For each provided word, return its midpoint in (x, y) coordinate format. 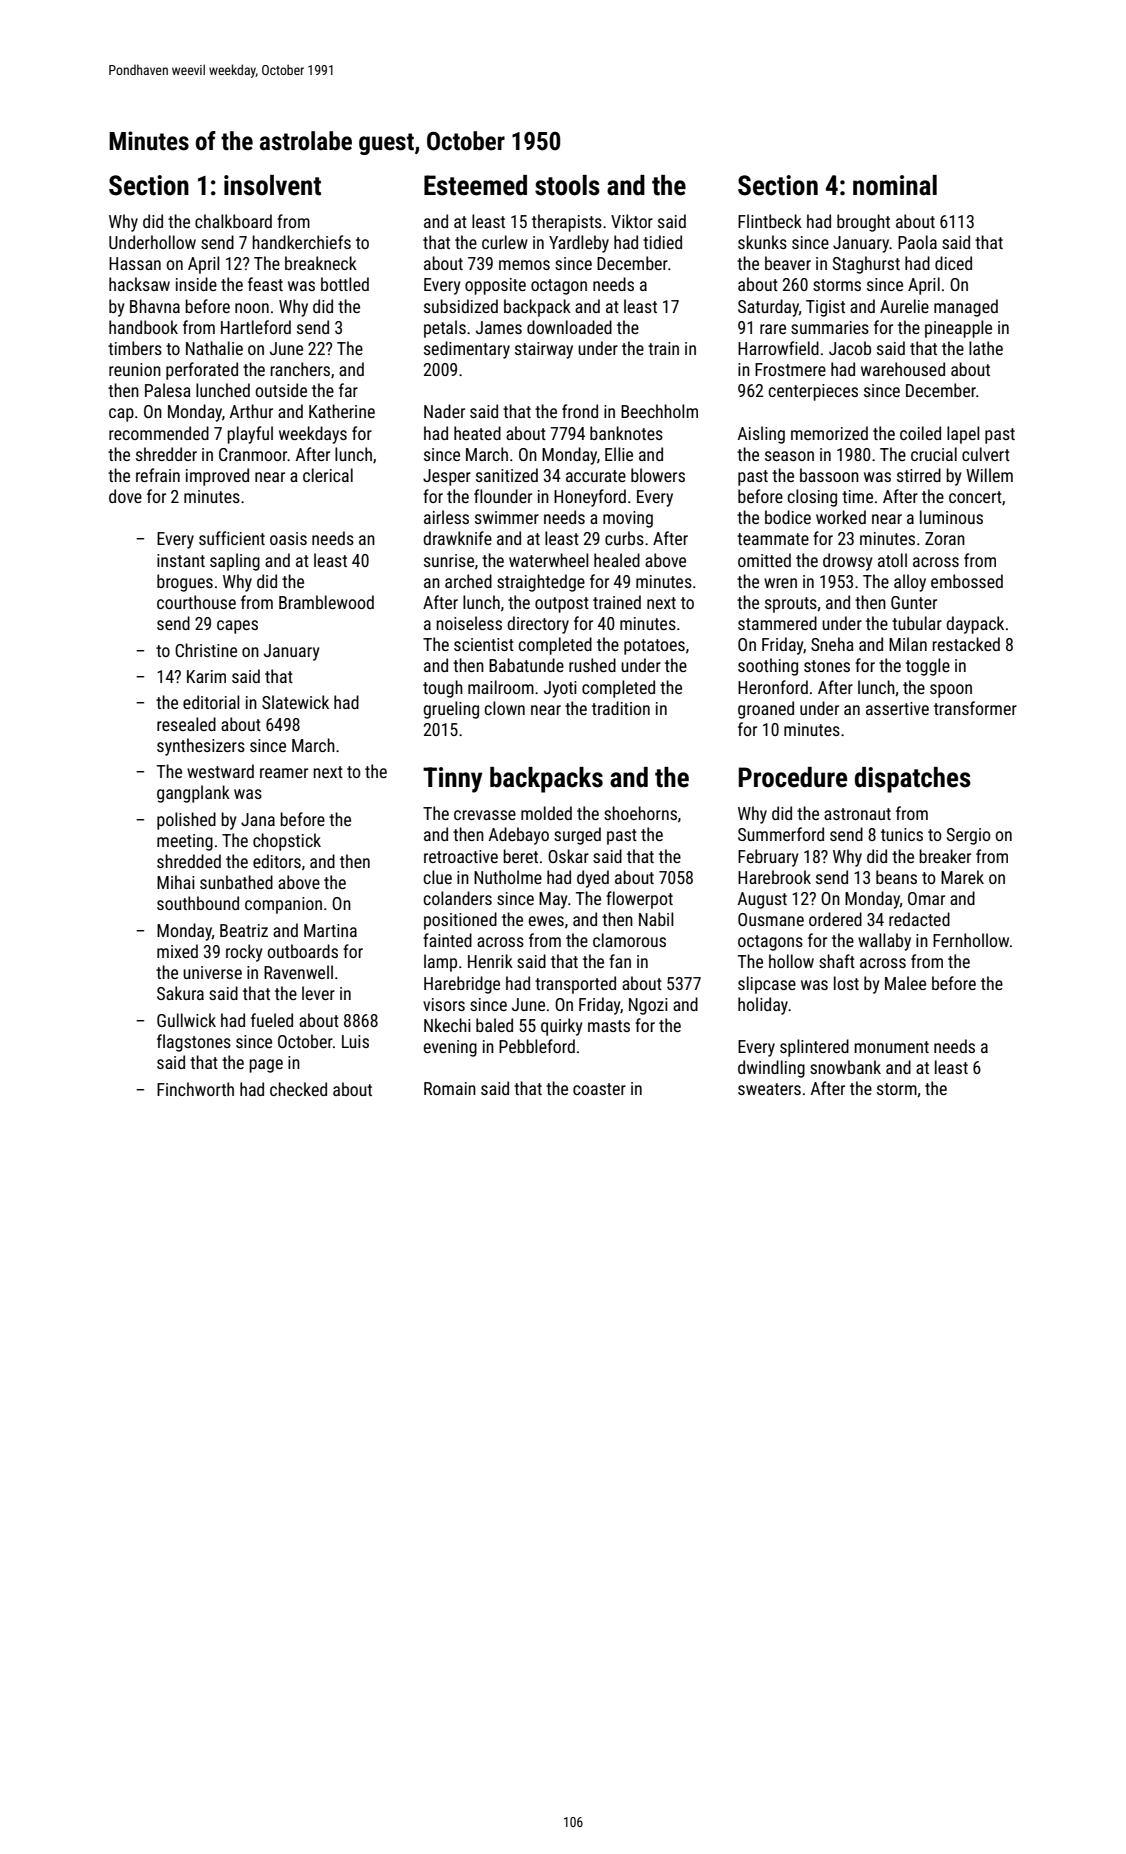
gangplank (193, 794)
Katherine (342, 411)
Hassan (135, 263)
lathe (986, 348)
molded (546, 813)
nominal (895, 185)
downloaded (569, 327)
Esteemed (475, 185)
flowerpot (639, 900)
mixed (177, 951)
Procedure (793, 777)
